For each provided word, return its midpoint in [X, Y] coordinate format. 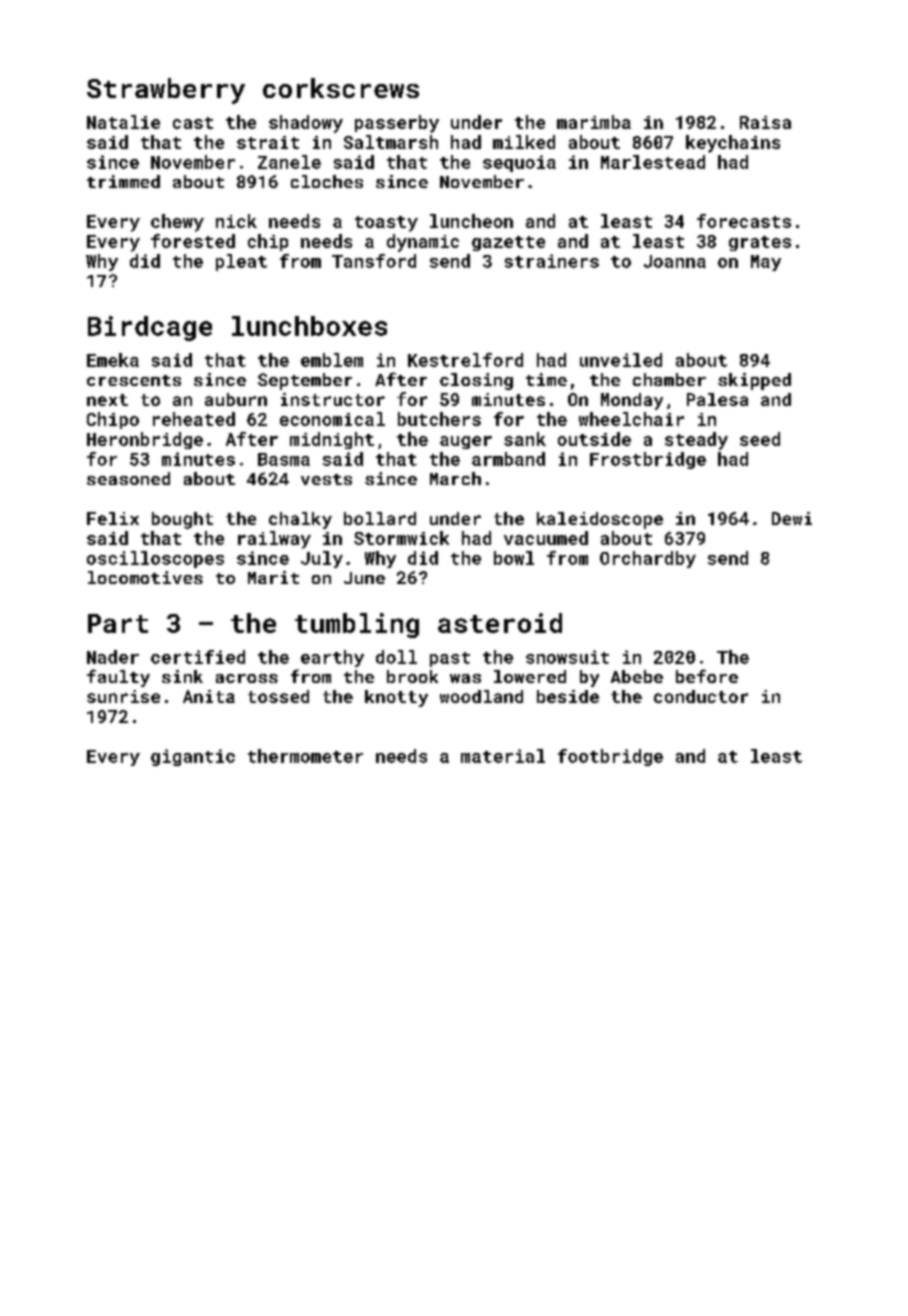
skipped [754, 381]
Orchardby [648, 559]
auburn [236, 399]
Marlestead [653, 162]
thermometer [305, 756]
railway [274, 540]
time [546, 379]
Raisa [765, 122]
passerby [397, 124]
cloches [327, 181]
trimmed [123, 181]
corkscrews [341, 88]
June [364, 578]
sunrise [123, 696]
